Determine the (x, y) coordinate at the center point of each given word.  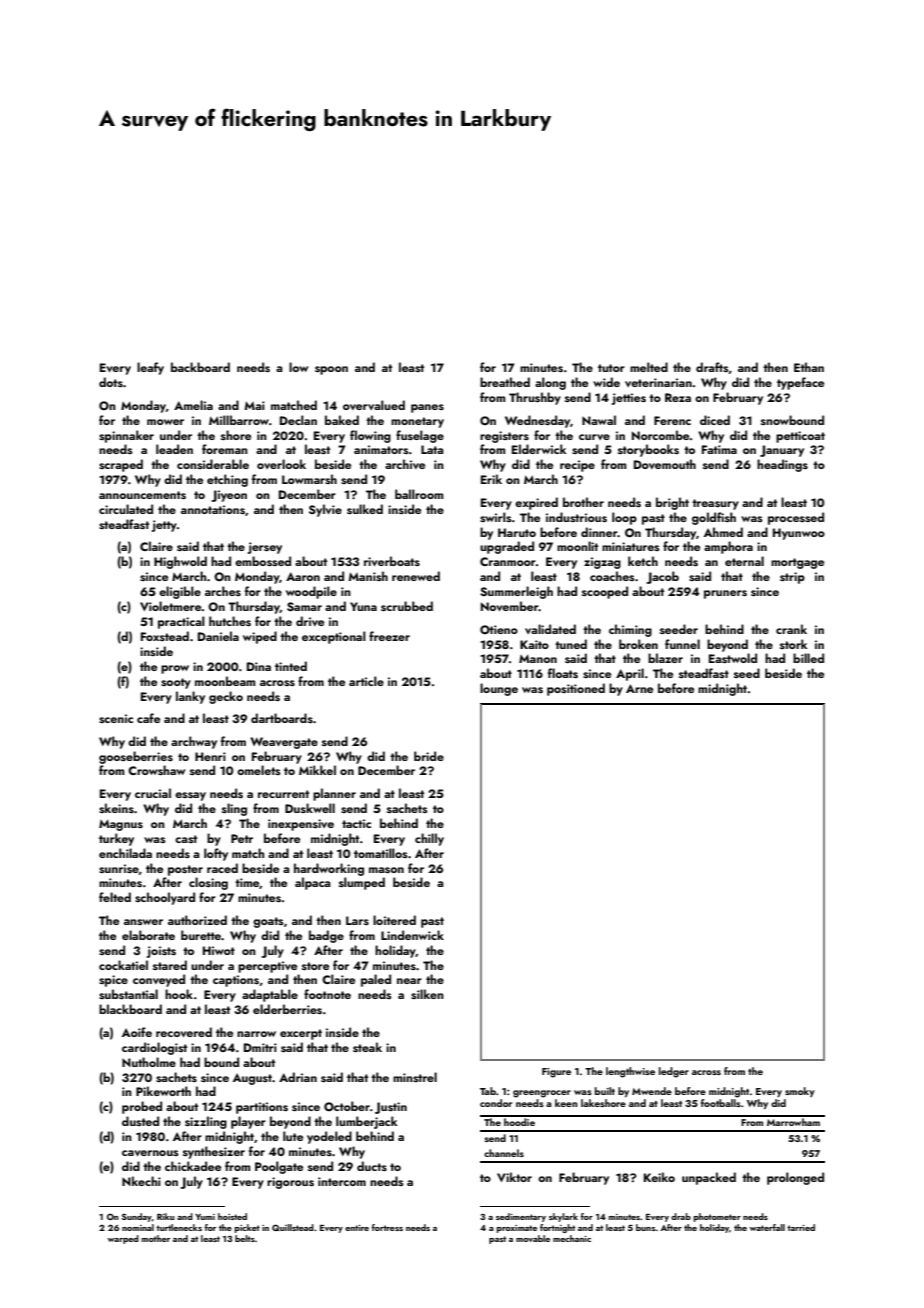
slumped (362, 883)
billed (808, 658)
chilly (429, 839)
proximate (516, 1229)
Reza (678, 397)
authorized (197, 920)
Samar (304, 607)
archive (405, 464)
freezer (389, 636)
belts (245, 1238)
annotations (213, 509)
